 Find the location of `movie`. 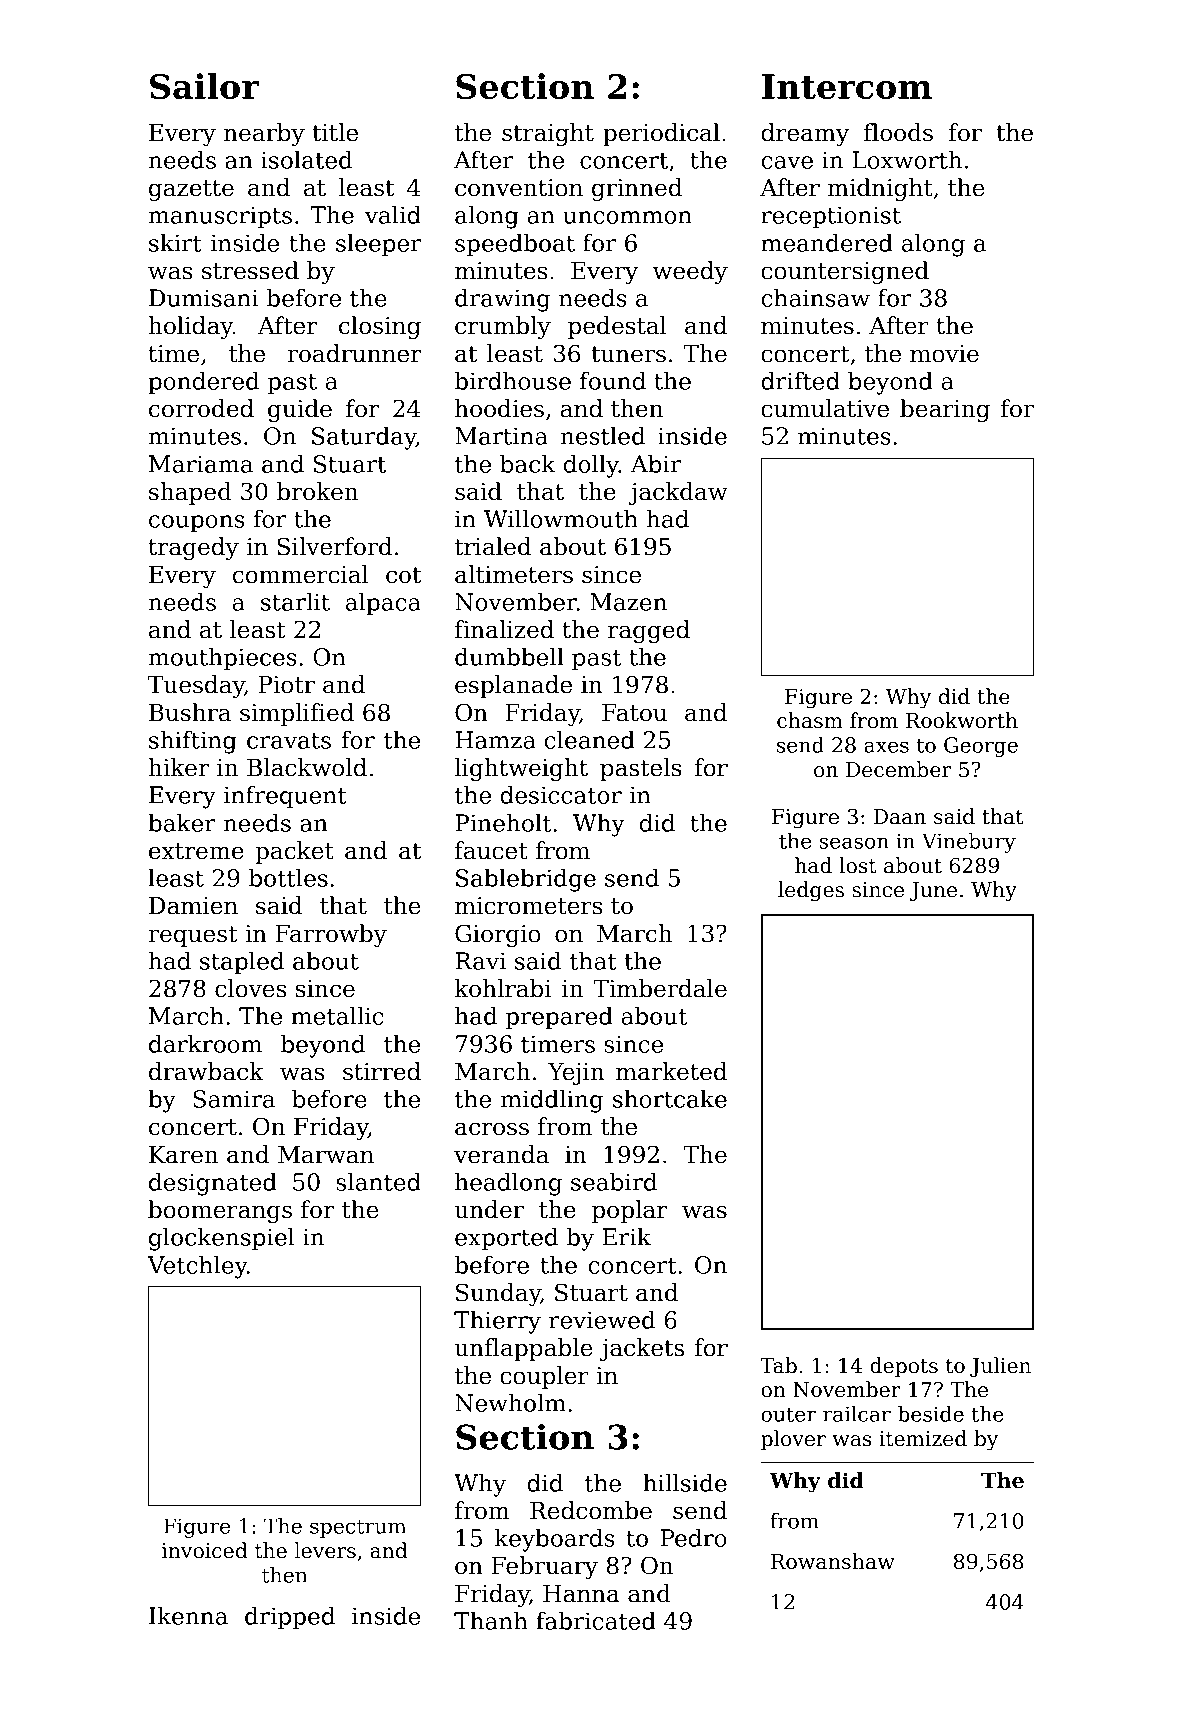

movie is located at coordinates (944, 354).
